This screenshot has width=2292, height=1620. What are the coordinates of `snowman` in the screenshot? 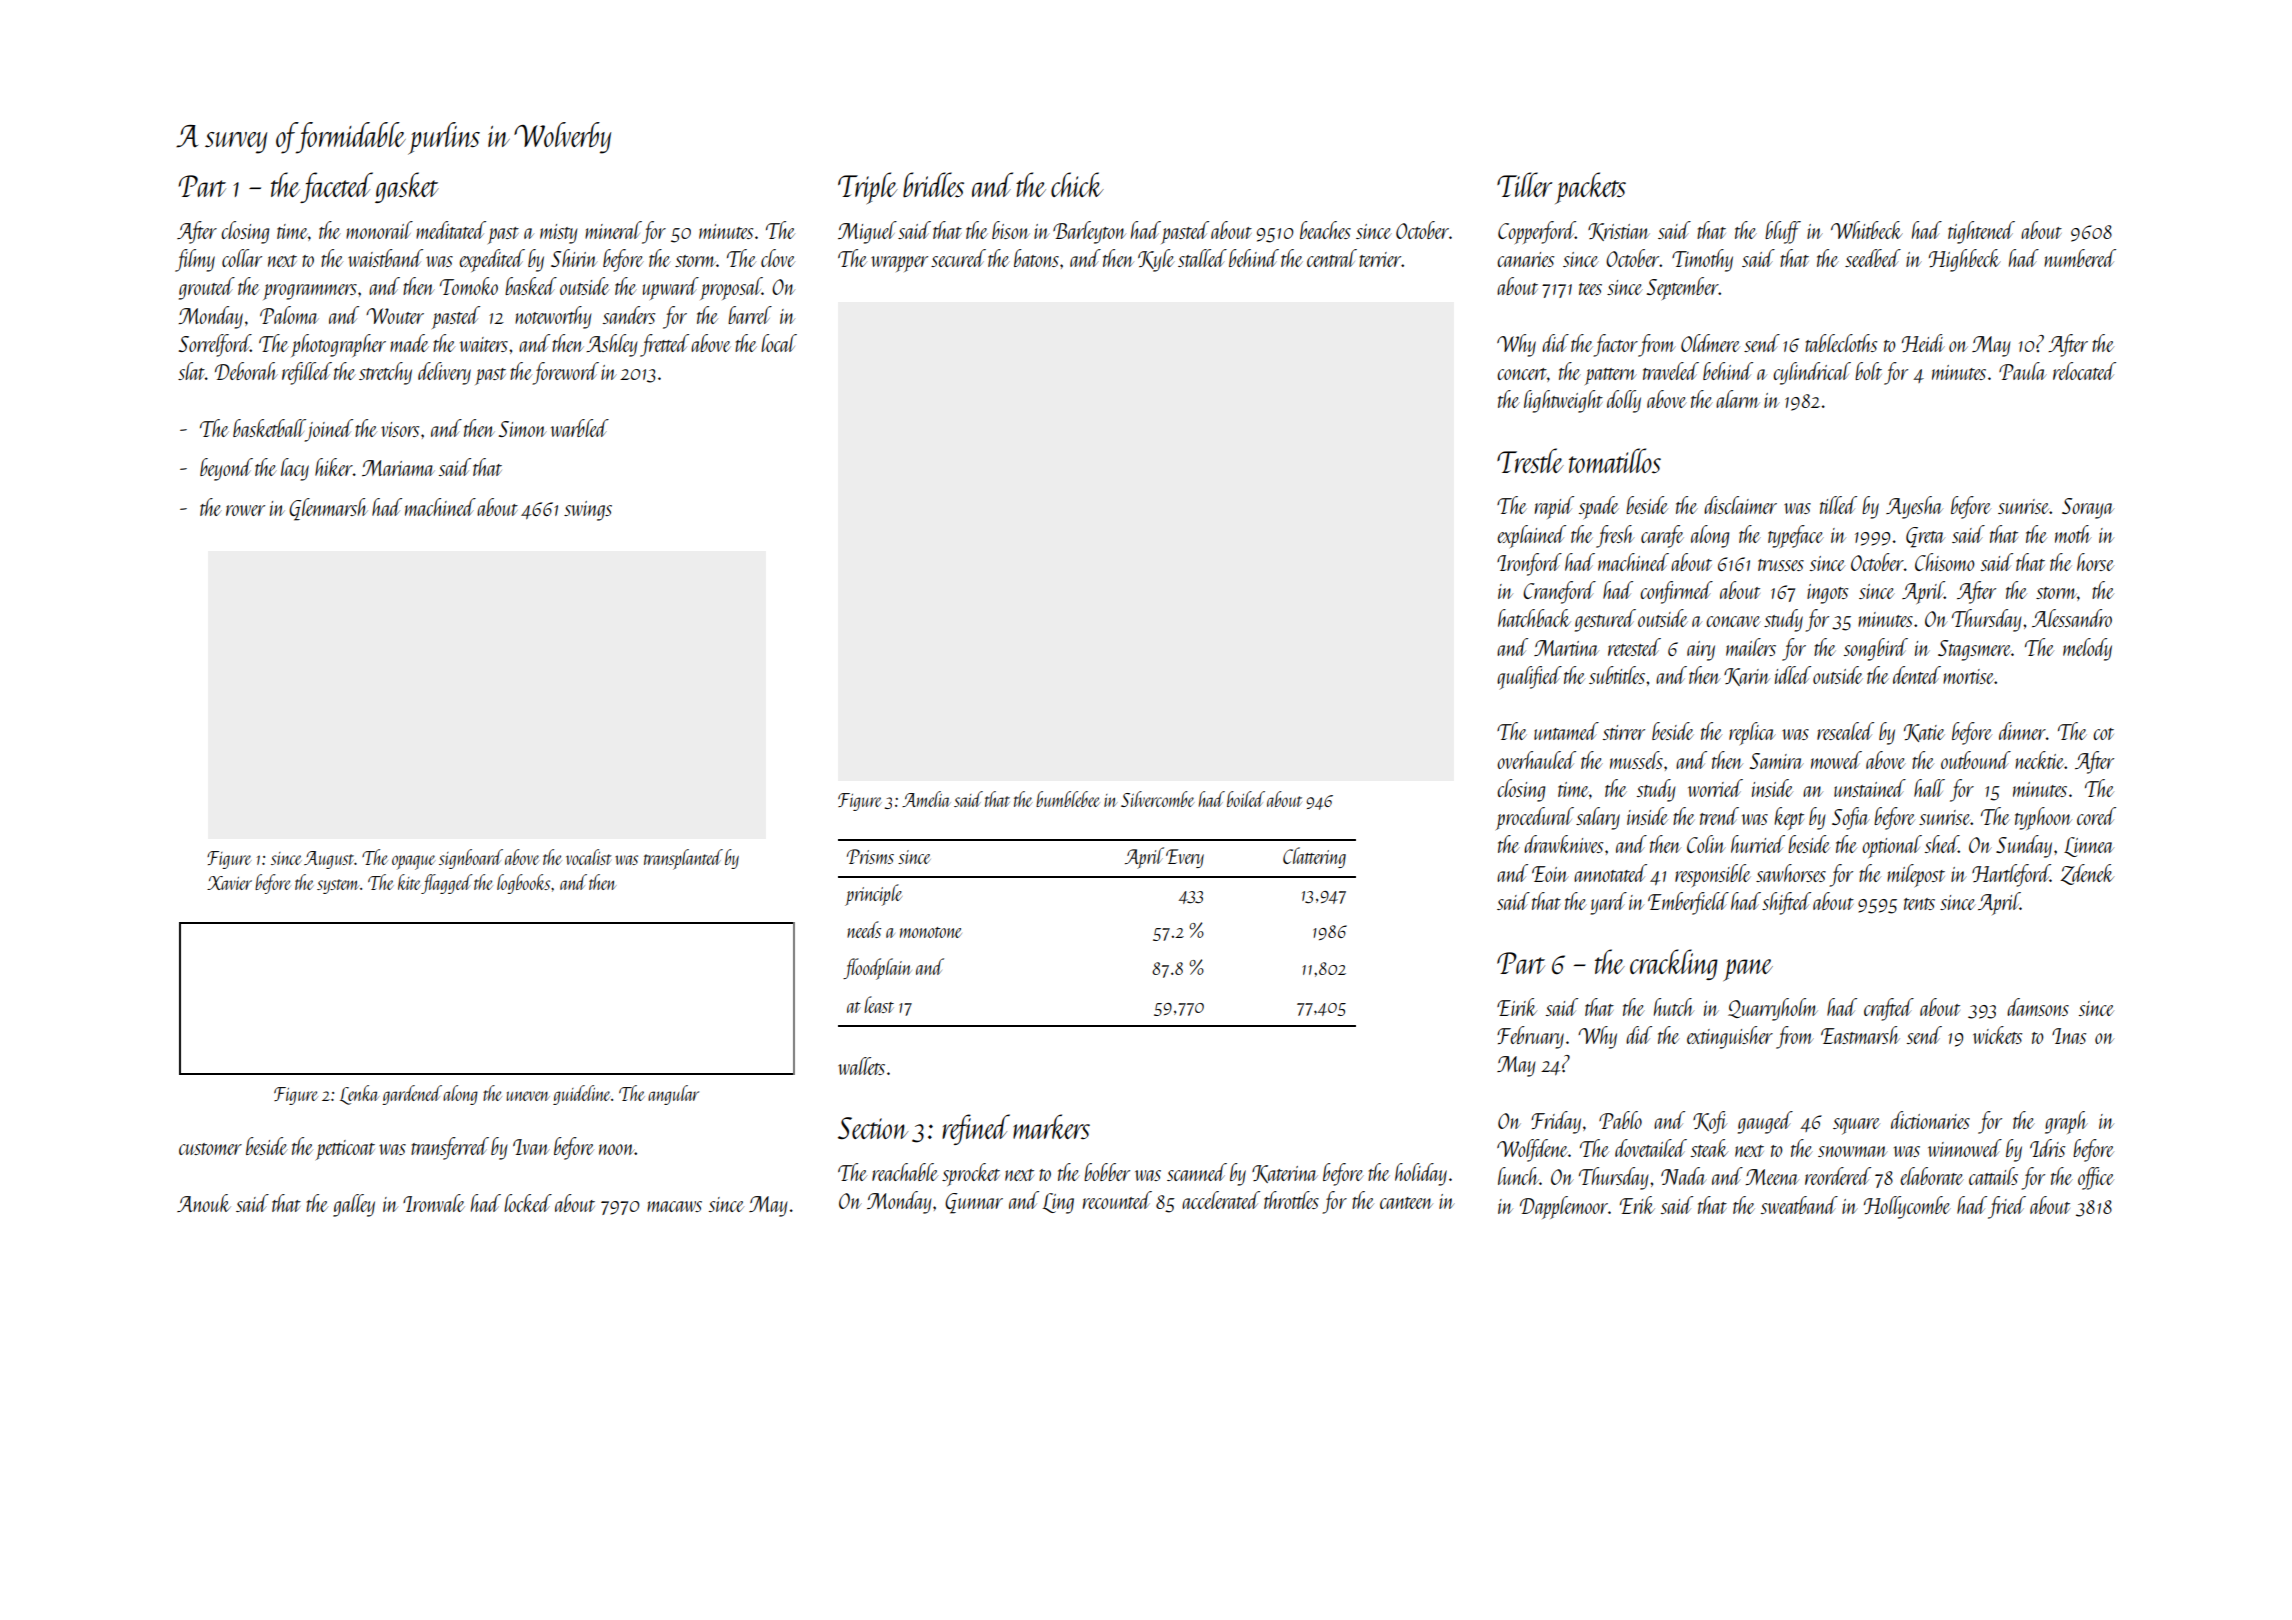 It's located at (1853, 1151).
